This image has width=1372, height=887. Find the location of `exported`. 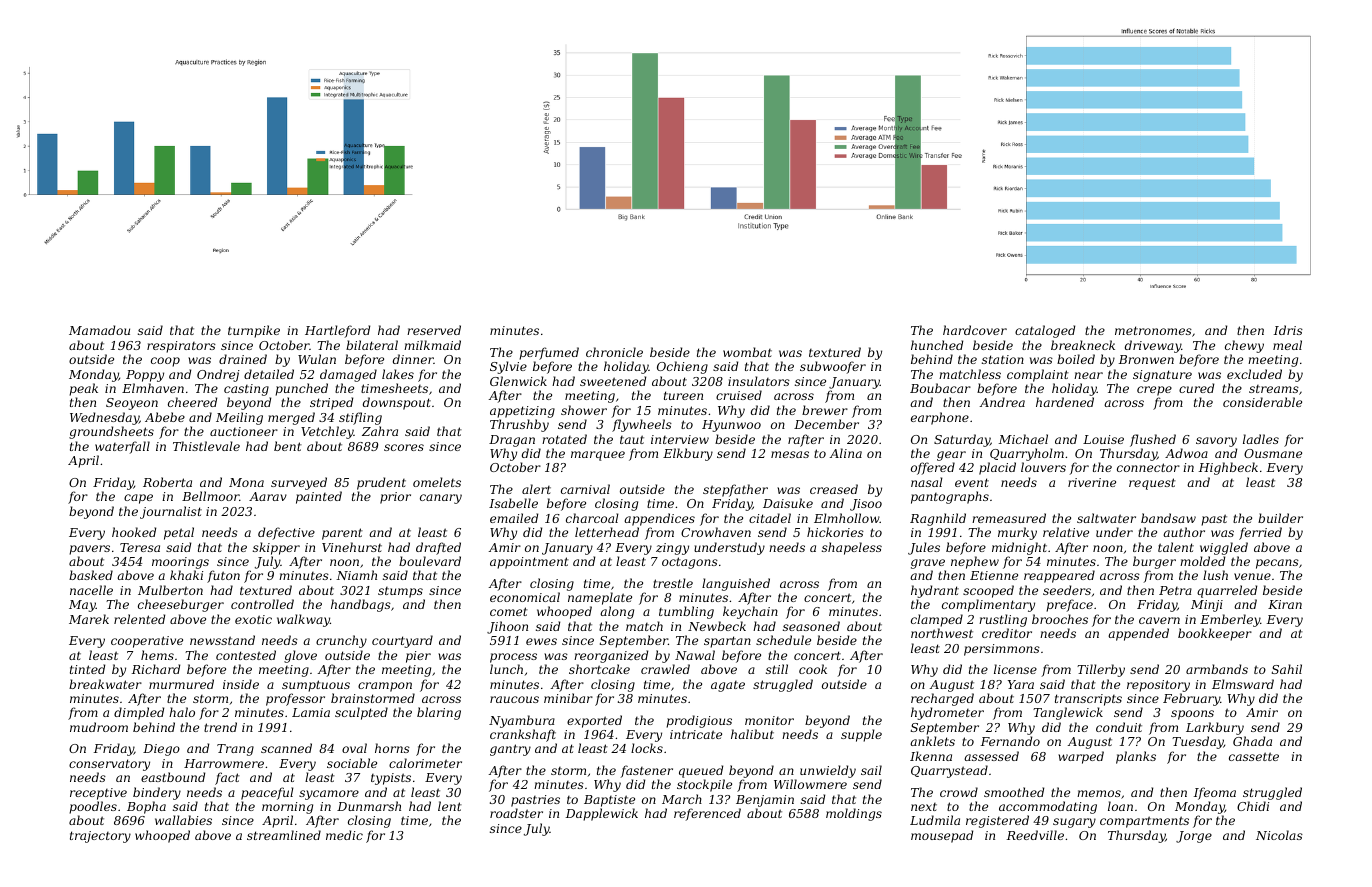

exported is located at coordinates (594, 721).
